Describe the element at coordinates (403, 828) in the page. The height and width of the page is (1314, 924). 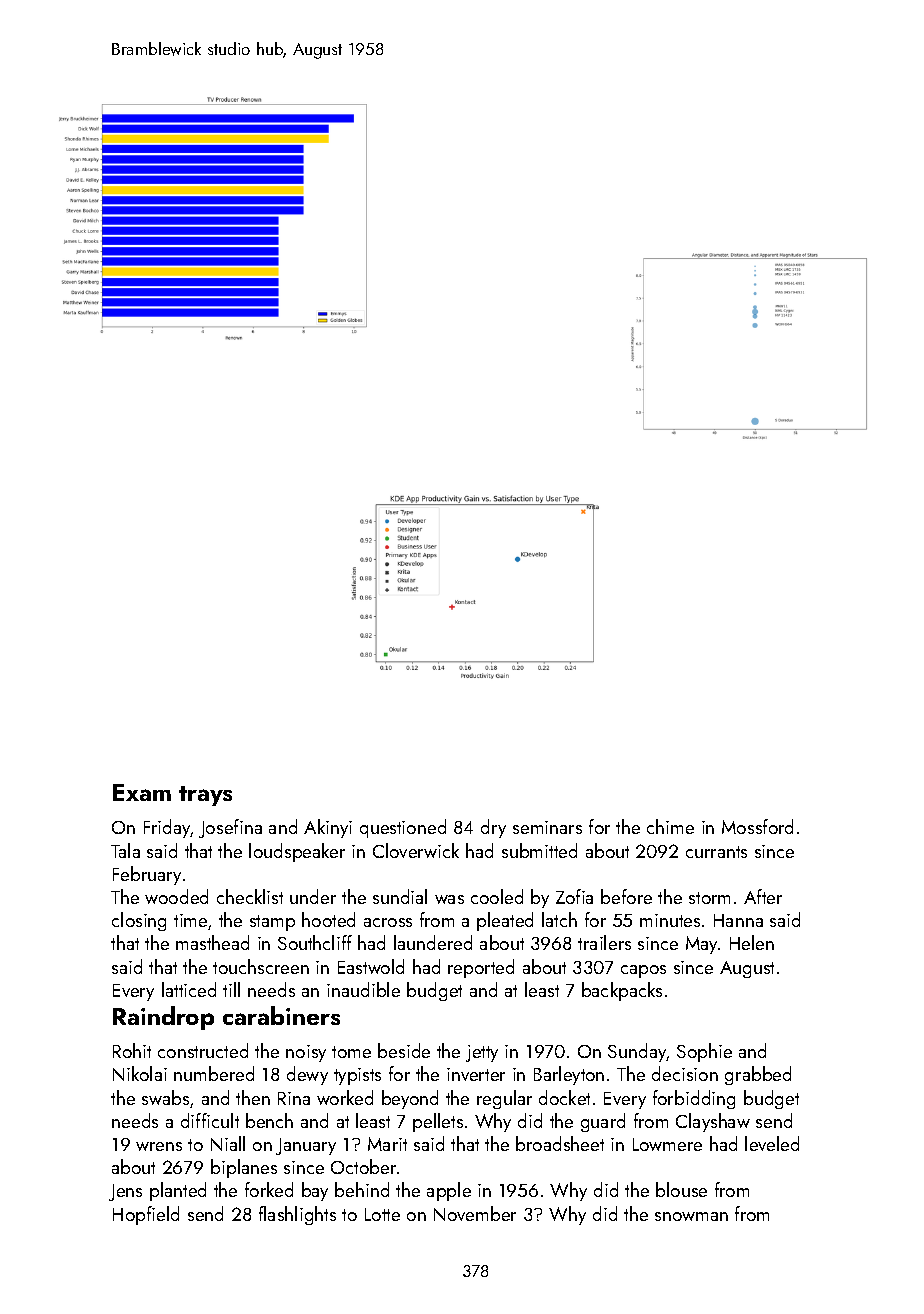
I see `questioned` at that location.
